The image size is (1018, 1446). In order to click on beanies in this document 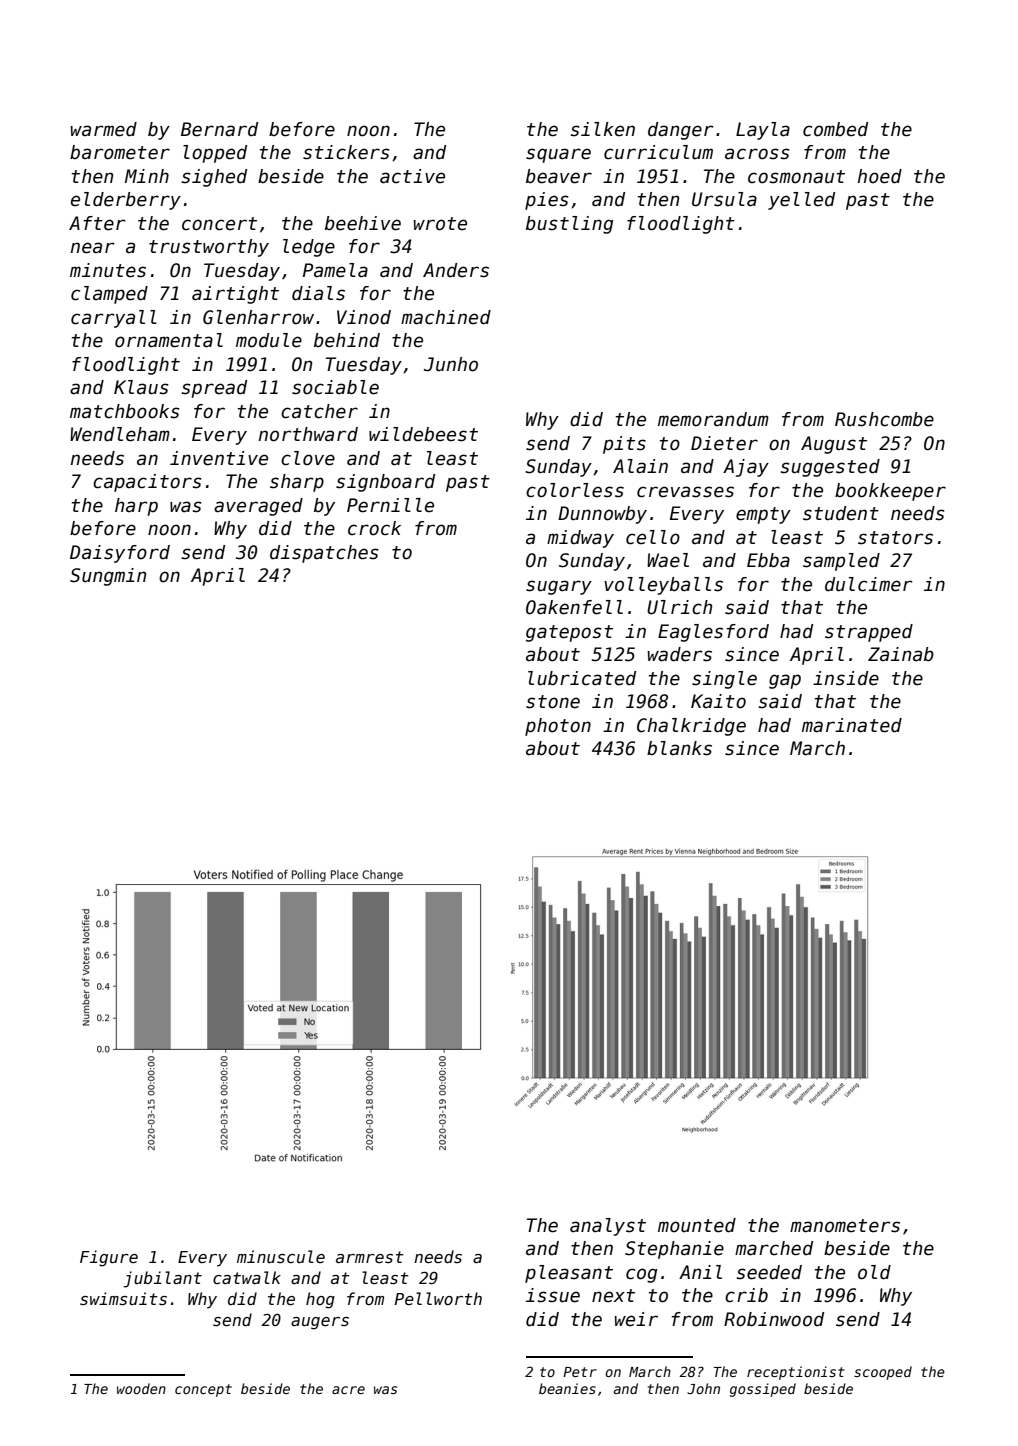, I will do `click(567, 1388)`.
